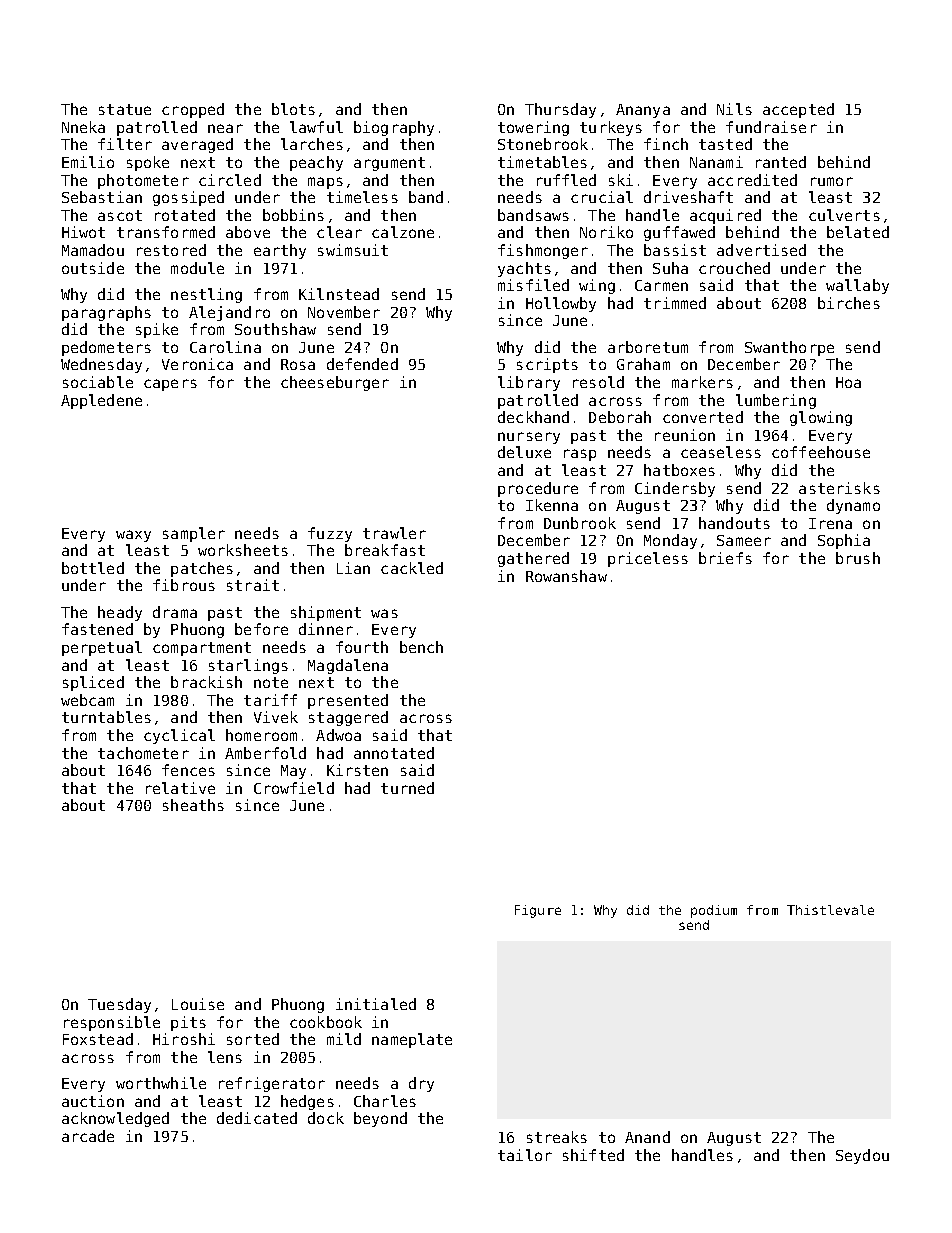 This page has height=1233, width=952. What do you see at coordinates (161, 1083) in the page?
I see `worthwhile` at bounding box center [161, 1083].
